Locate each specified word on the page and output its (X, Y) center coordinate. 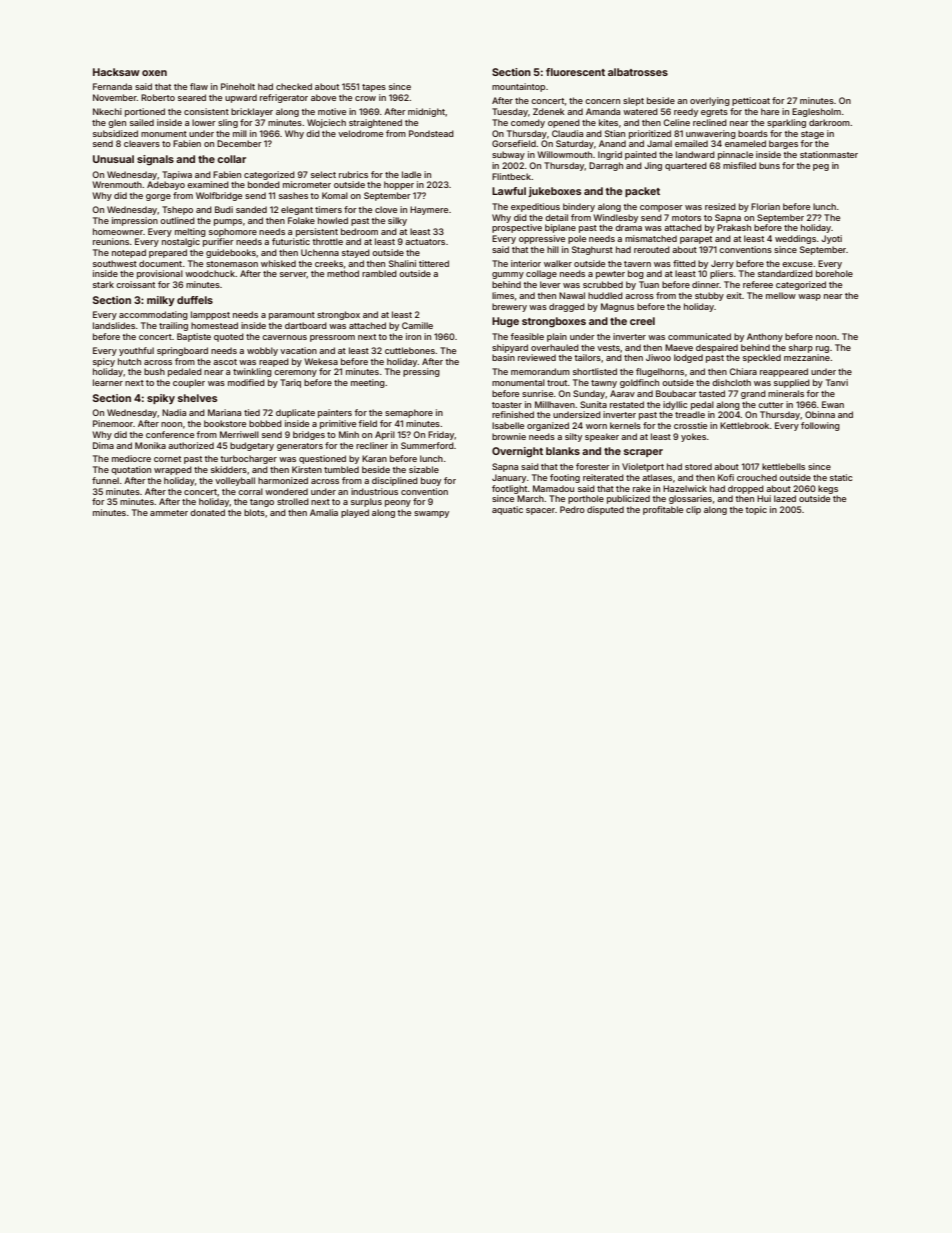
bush (154, 371)
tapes (374, 88)
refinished (513, 414)
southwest (115, 263)
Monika (150, 445)
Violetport (643, 467)
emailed (691, 143)
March (530, 498)
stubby (709, 296)
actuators (425, 242)
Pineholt (238, 86)
